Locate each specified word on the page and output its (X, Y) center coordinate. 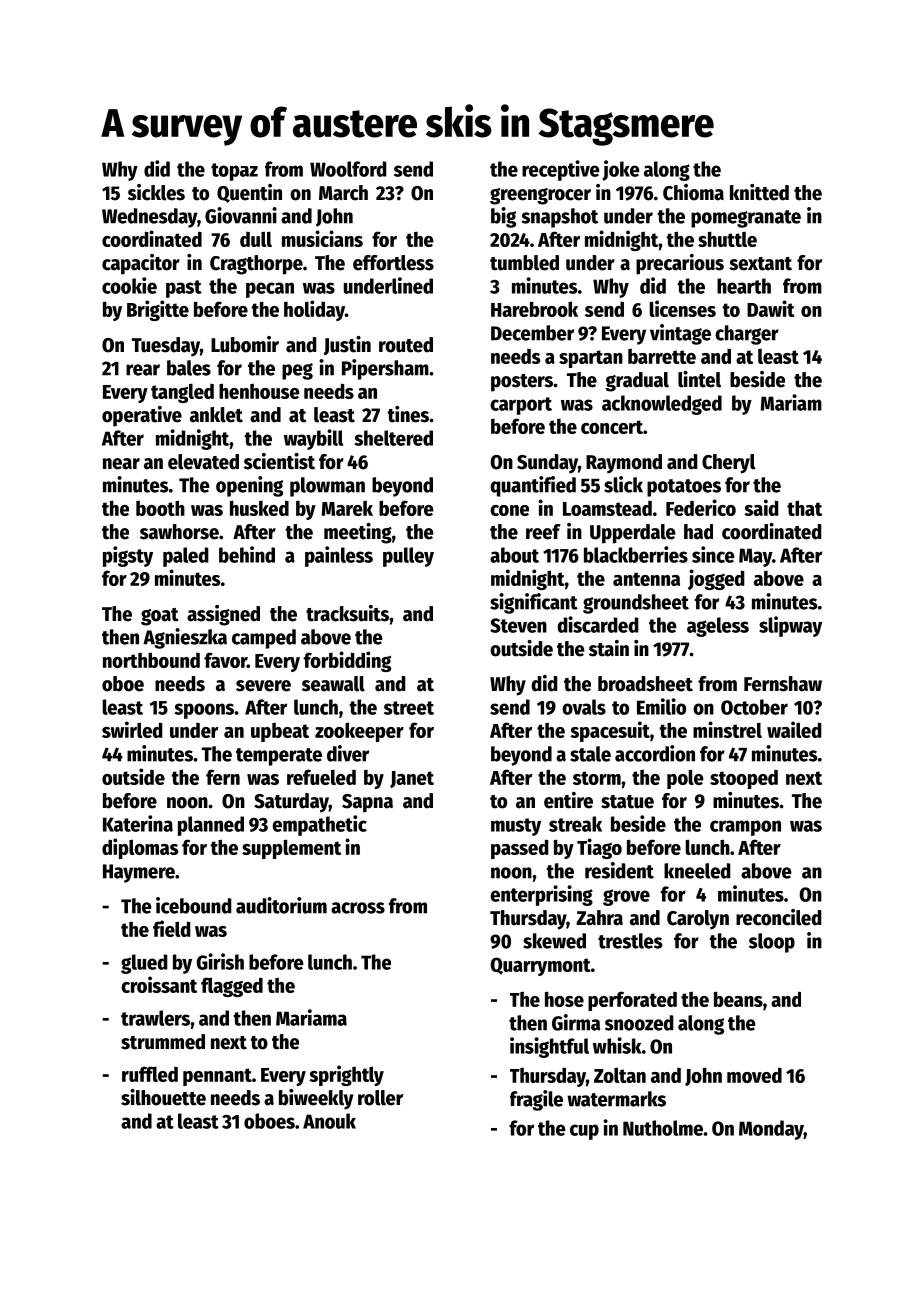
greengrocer (540, 196)
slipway (790, 626)
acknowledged (662, 405)
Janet (412, 779)
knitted (759, 192)
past (184, 289)
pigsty (128, 556)
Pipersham (385, 369)
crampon (745, 828)
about (514, 555)
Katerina (138, 823)
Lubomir (245, 344)
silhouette (163, 1097)
